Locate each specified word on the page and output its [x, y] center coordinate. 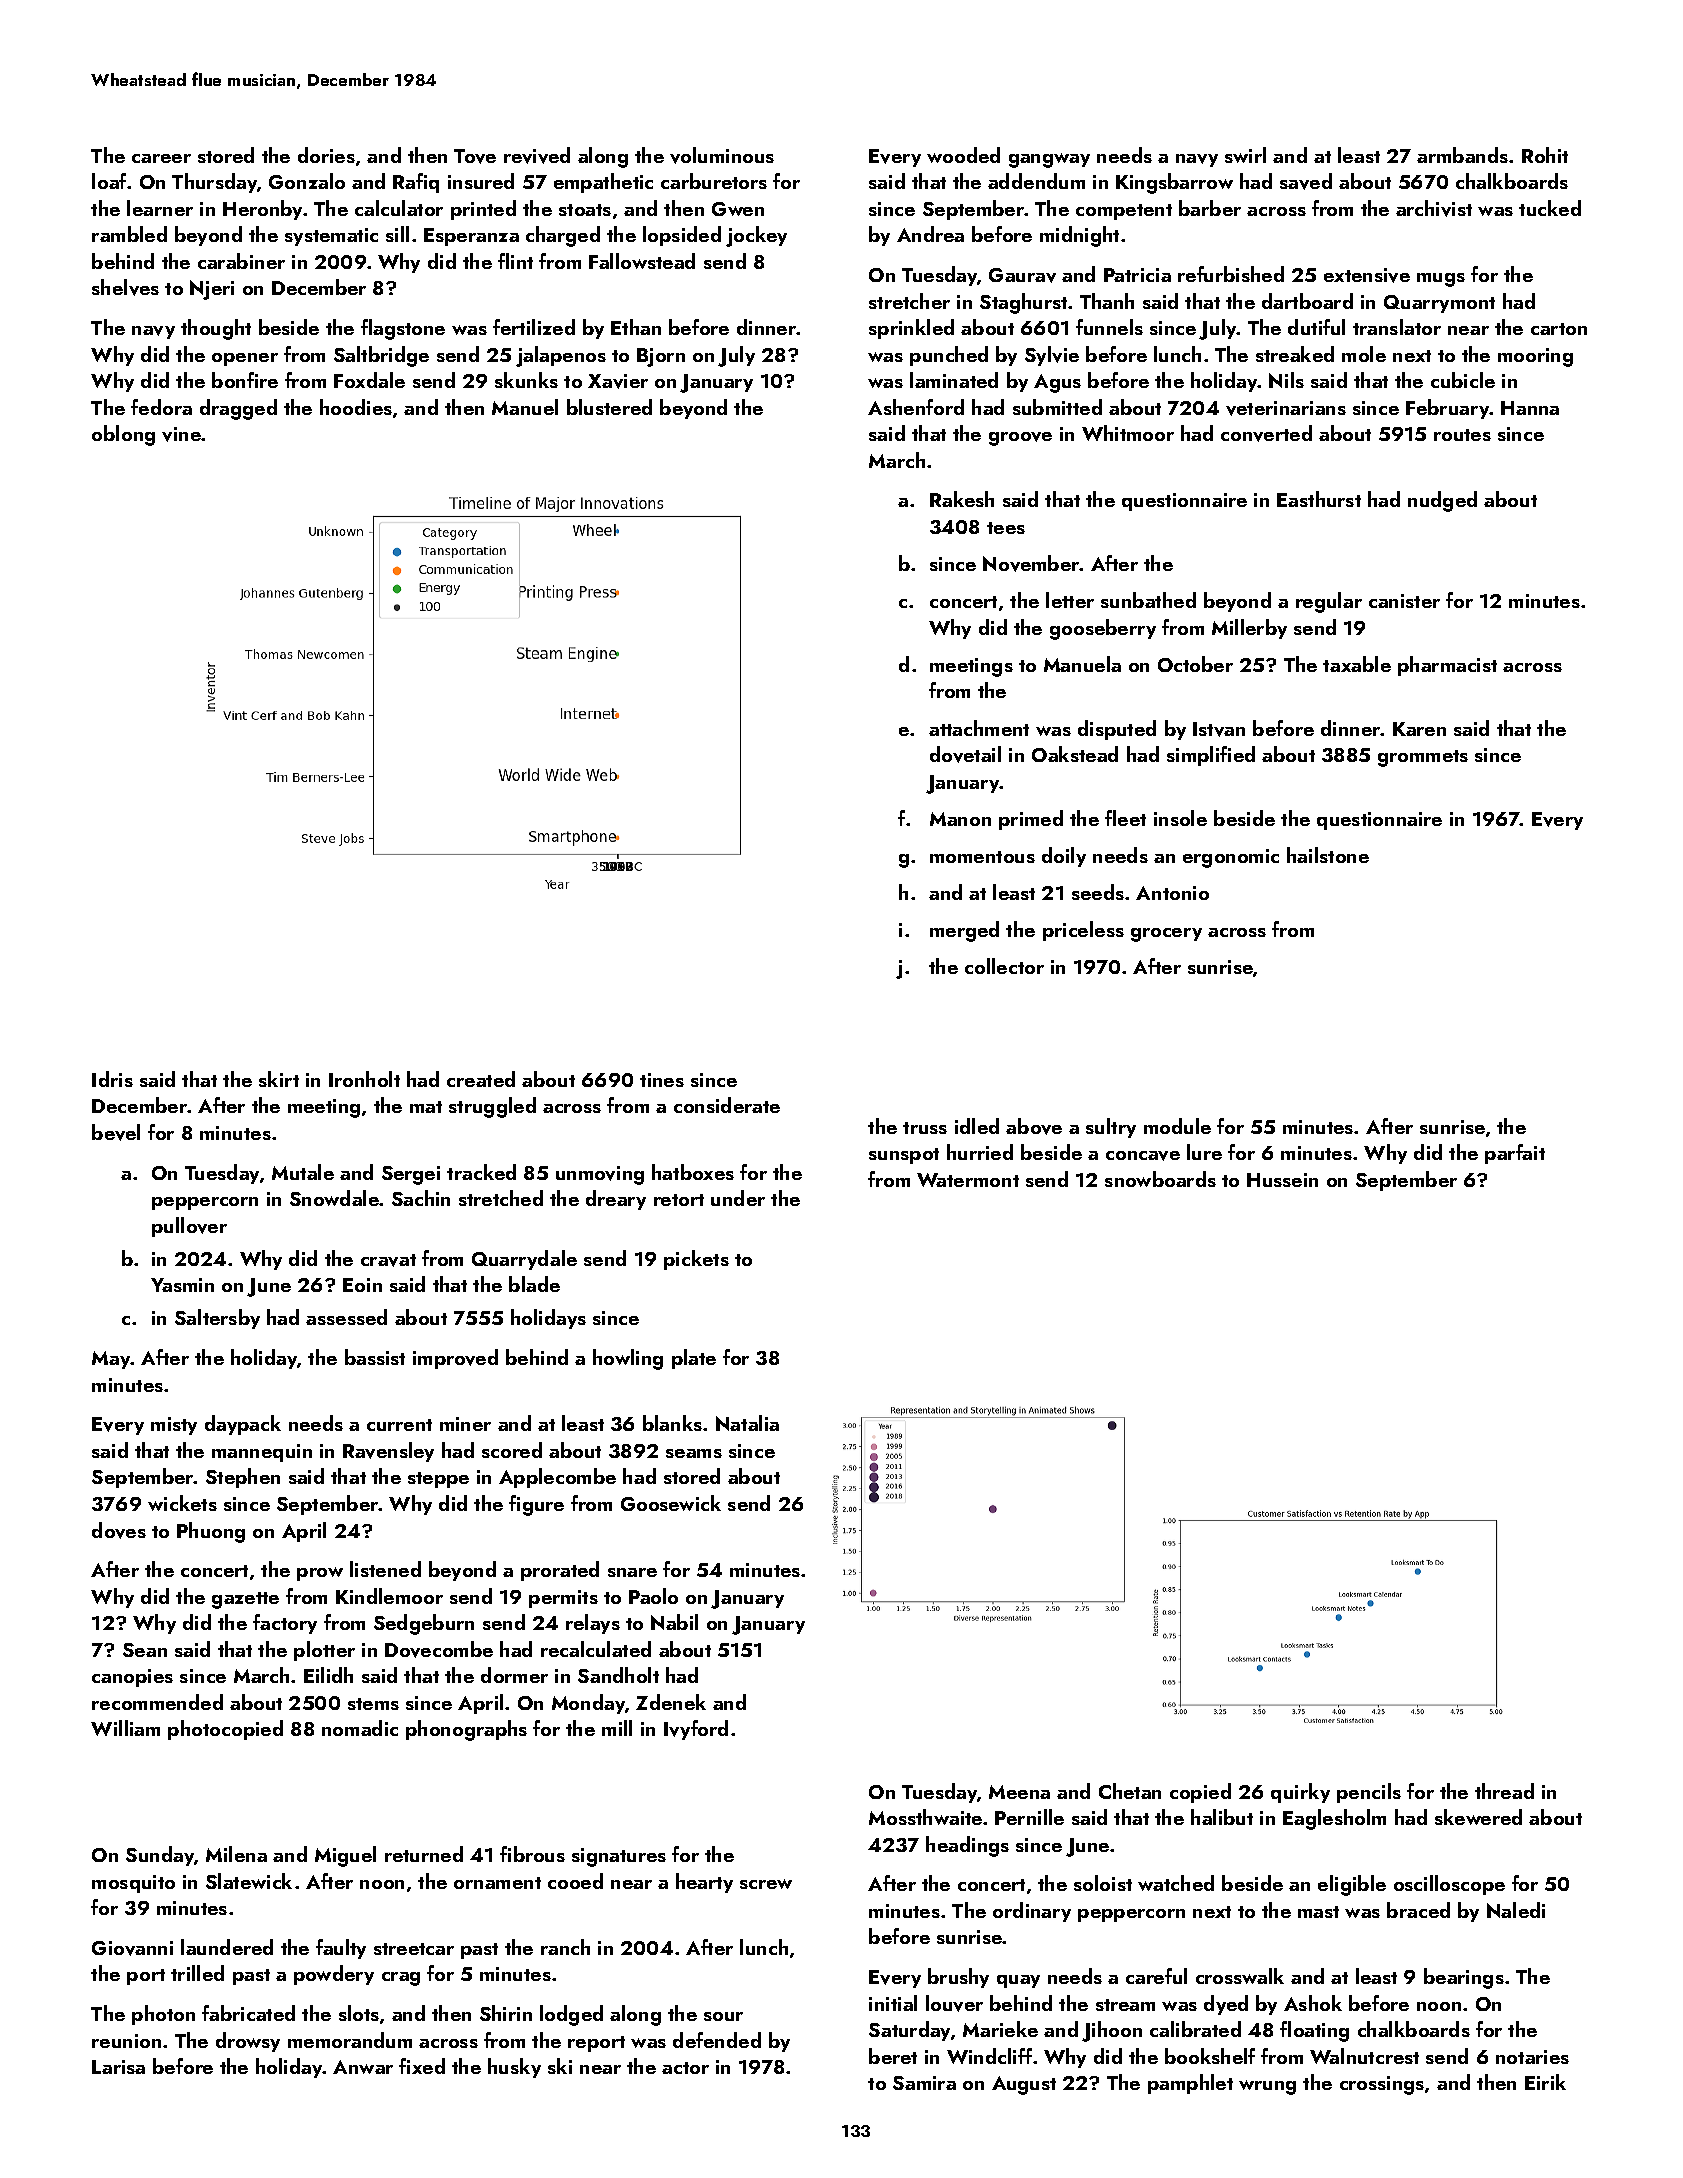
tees [1006, 528]
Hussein [1282, 1180]
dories [326, 155]
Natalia [747, 1423]
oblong [123, 435]
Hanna [1530, 408]
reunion [126, 2041]
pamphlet [1190, 2084]
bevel [116, 1132]
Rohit [1545, 155]
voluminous [722, 155]
